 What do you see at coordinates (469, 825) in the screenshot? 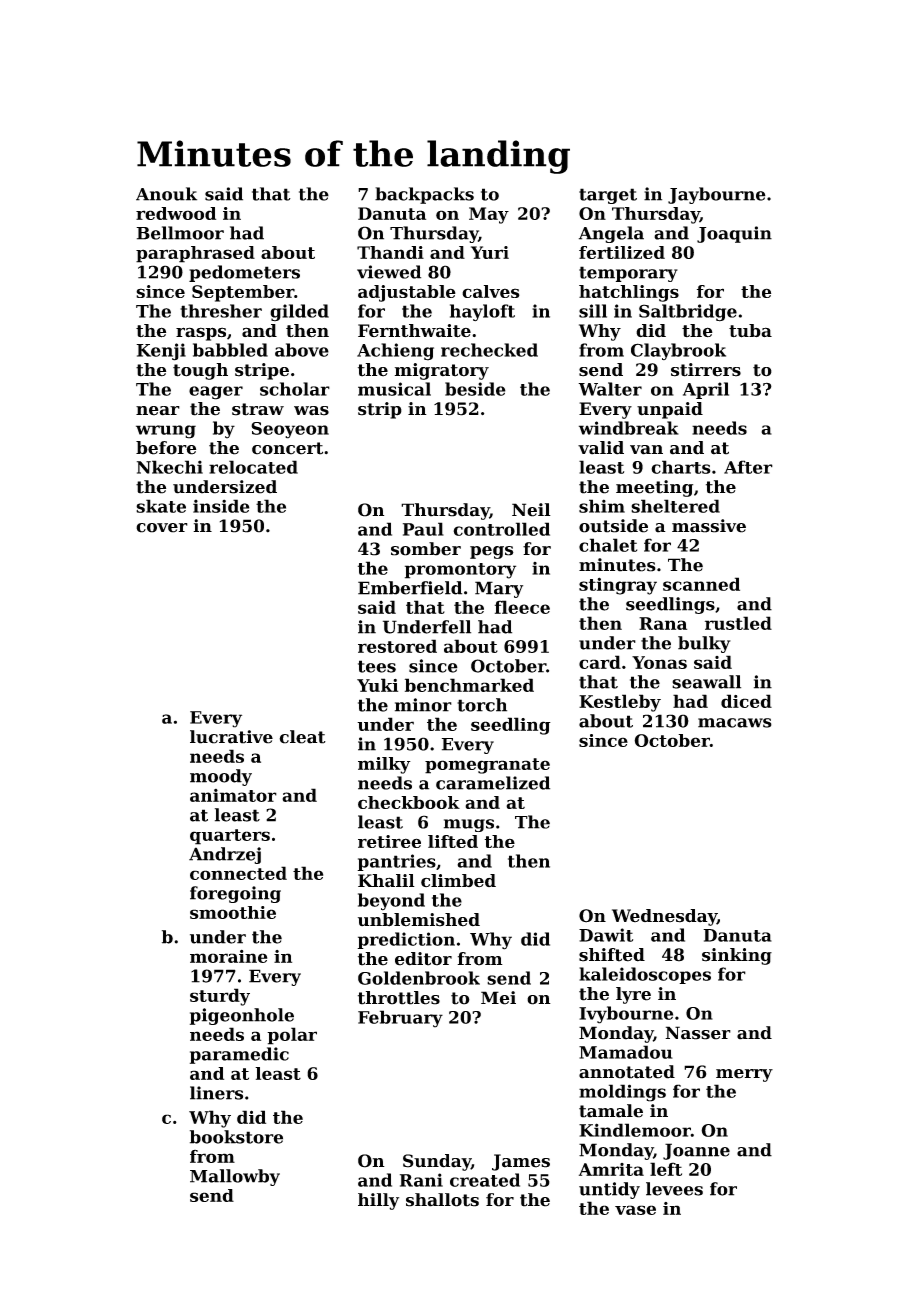
I see `mugs` at bounding box center [469, 825].
